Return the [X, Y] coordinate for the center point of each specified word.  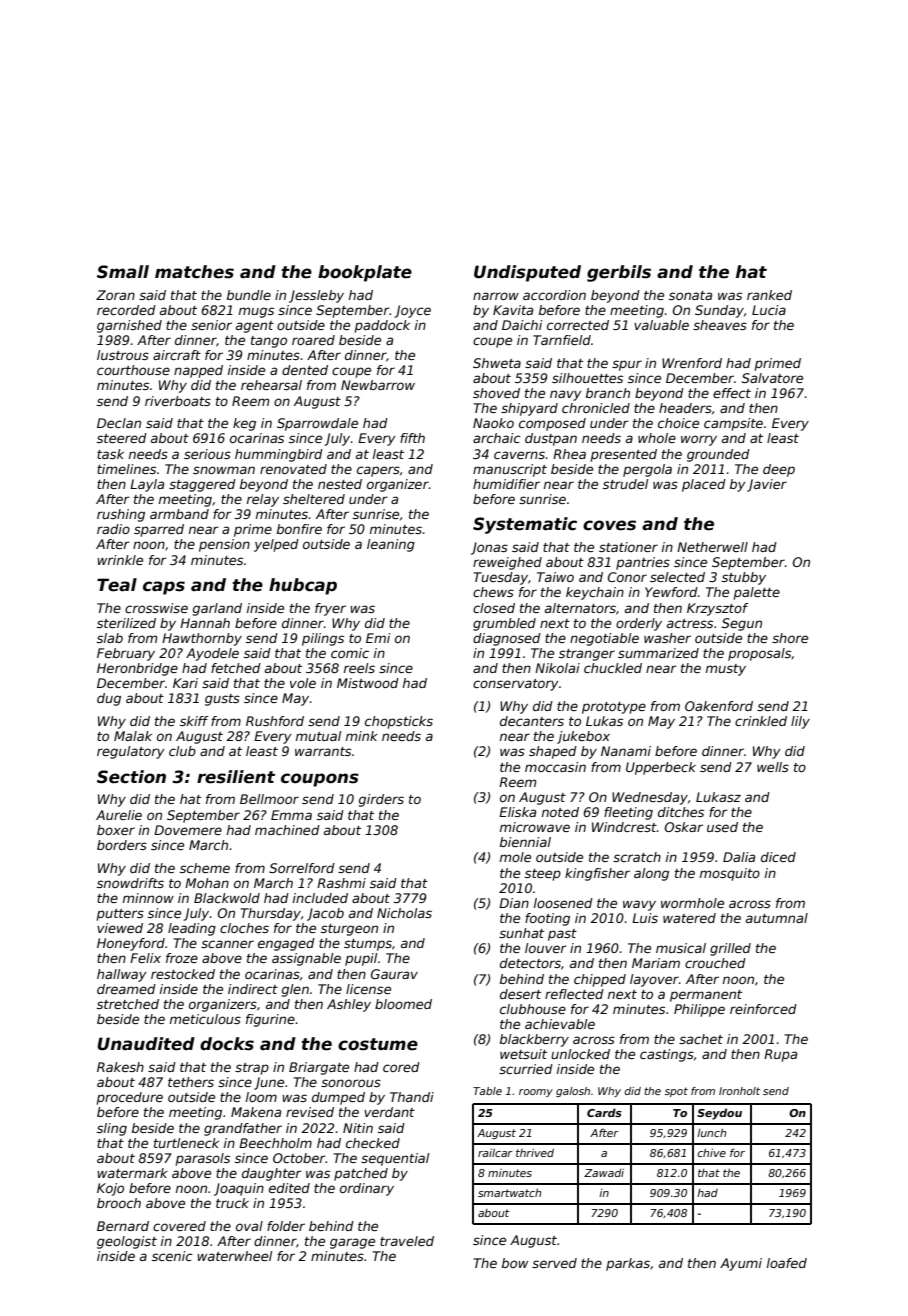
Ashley [349, 1005]
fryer [330, 609]
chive [712, 1153]
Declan [119, 423]
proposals [759, 654]
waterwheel [234, 1256]
